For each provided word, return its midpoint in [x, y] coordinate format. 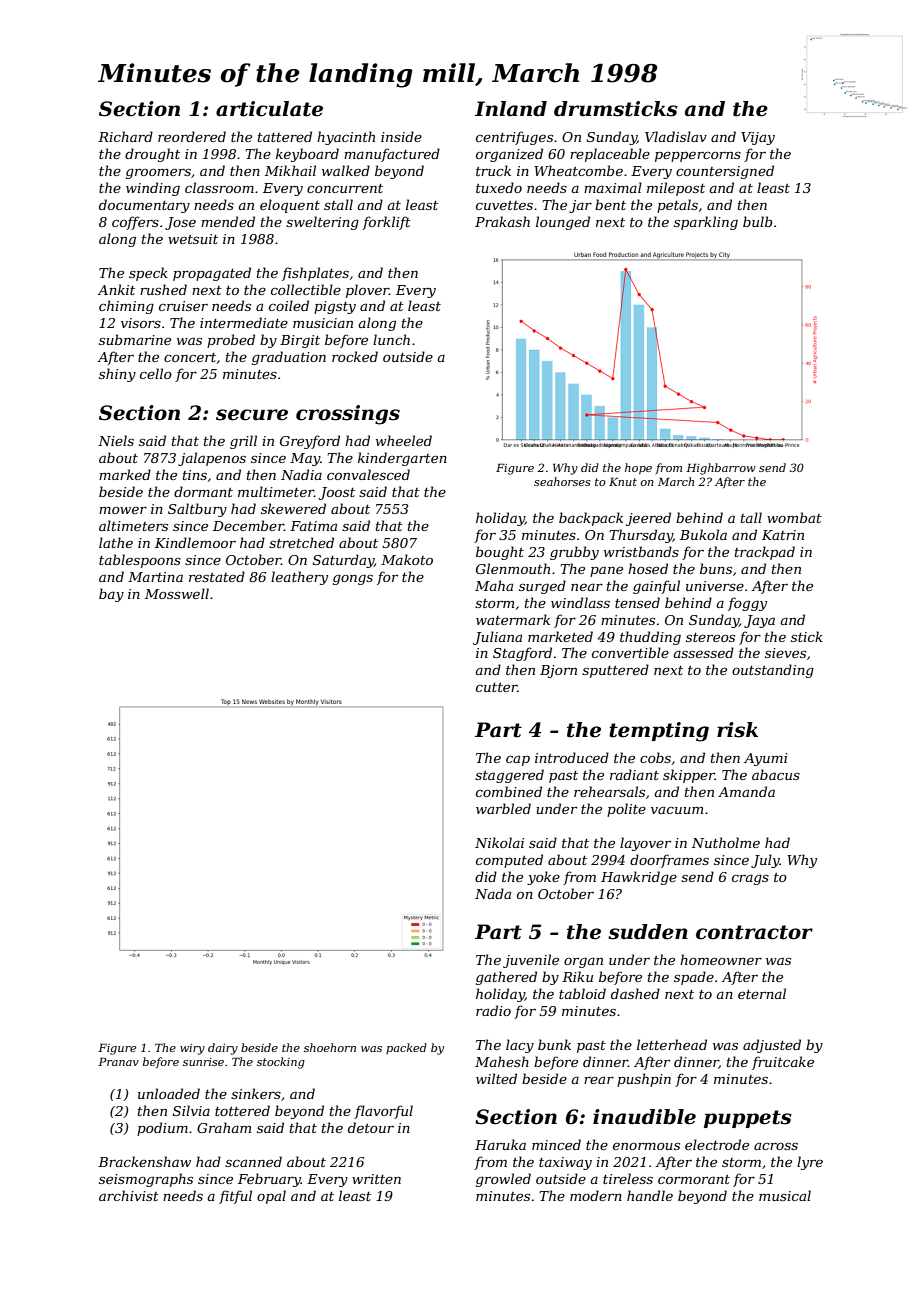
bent [610, 204]
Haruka [500, 1144]
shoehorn [330, 1047]
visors [141, 323]
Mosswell [177, 593]
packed [406, 1048]
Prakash [502, 221]
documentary [144, 206]
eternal [762, 993]
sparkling [706, 223]
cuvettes [504, 205]
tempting [659, 732]
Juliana [497, 638]
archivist [129, 1195]
